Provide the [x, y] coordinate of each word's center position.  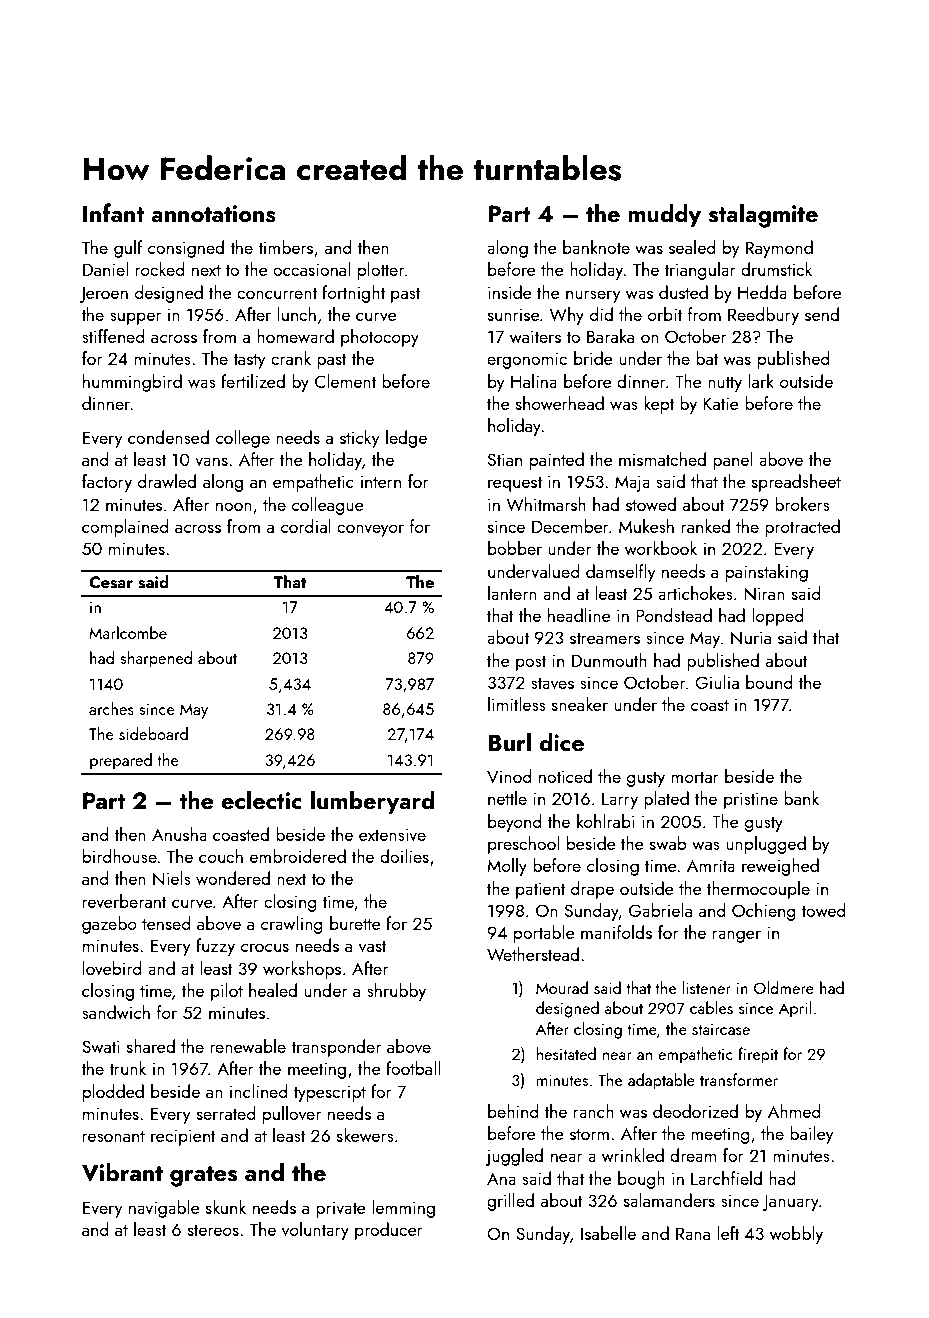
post [531, 663]
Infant [113, 212]
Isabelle [608, 1233]
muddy [664, 215]
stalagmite [763, 215]
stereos [213, 1230]
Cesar [111, 582]
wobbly [796, 1235]
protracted [802, 528]
